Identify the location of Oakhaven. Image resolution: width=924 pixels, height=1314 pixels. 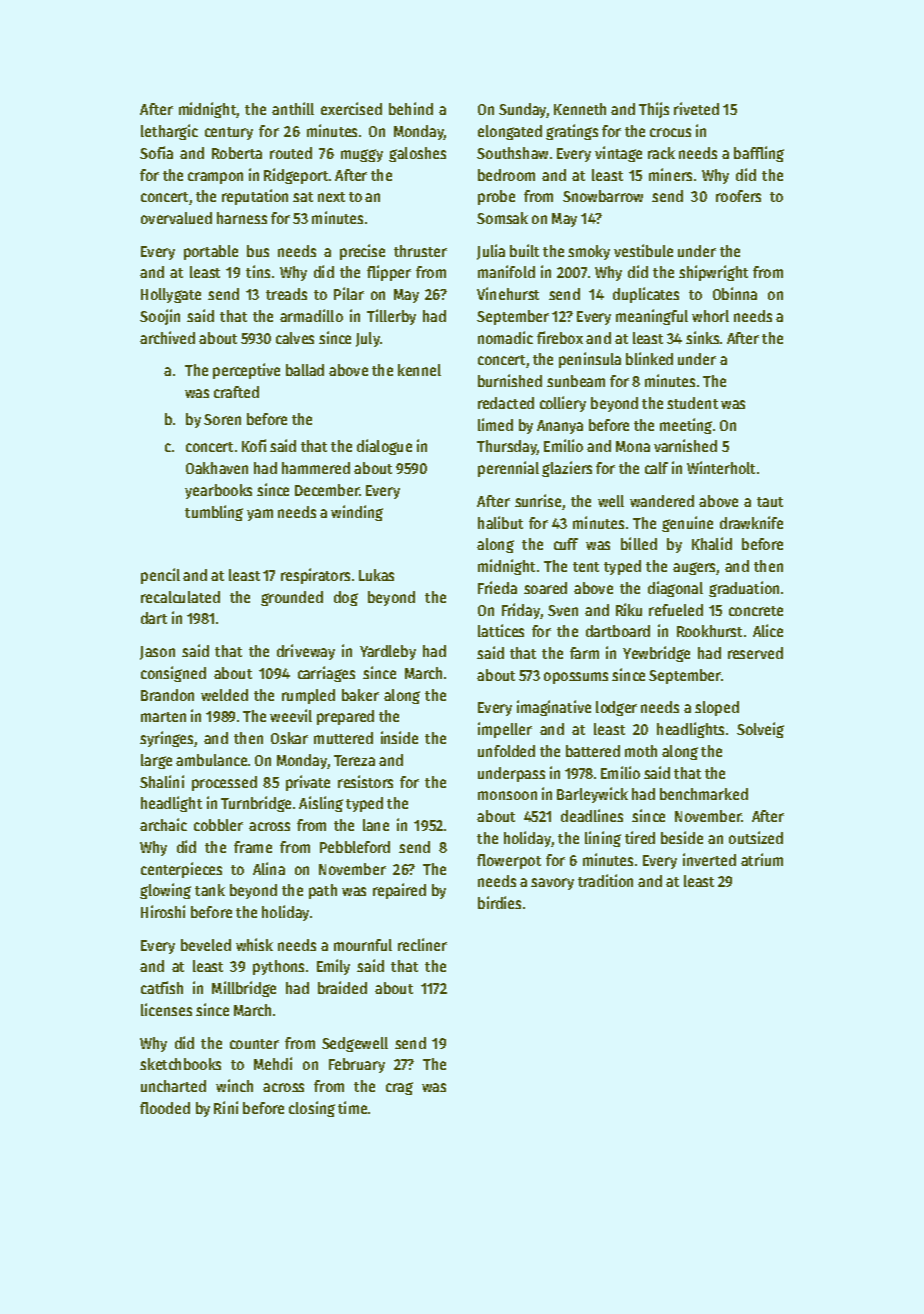
(217, 468).
